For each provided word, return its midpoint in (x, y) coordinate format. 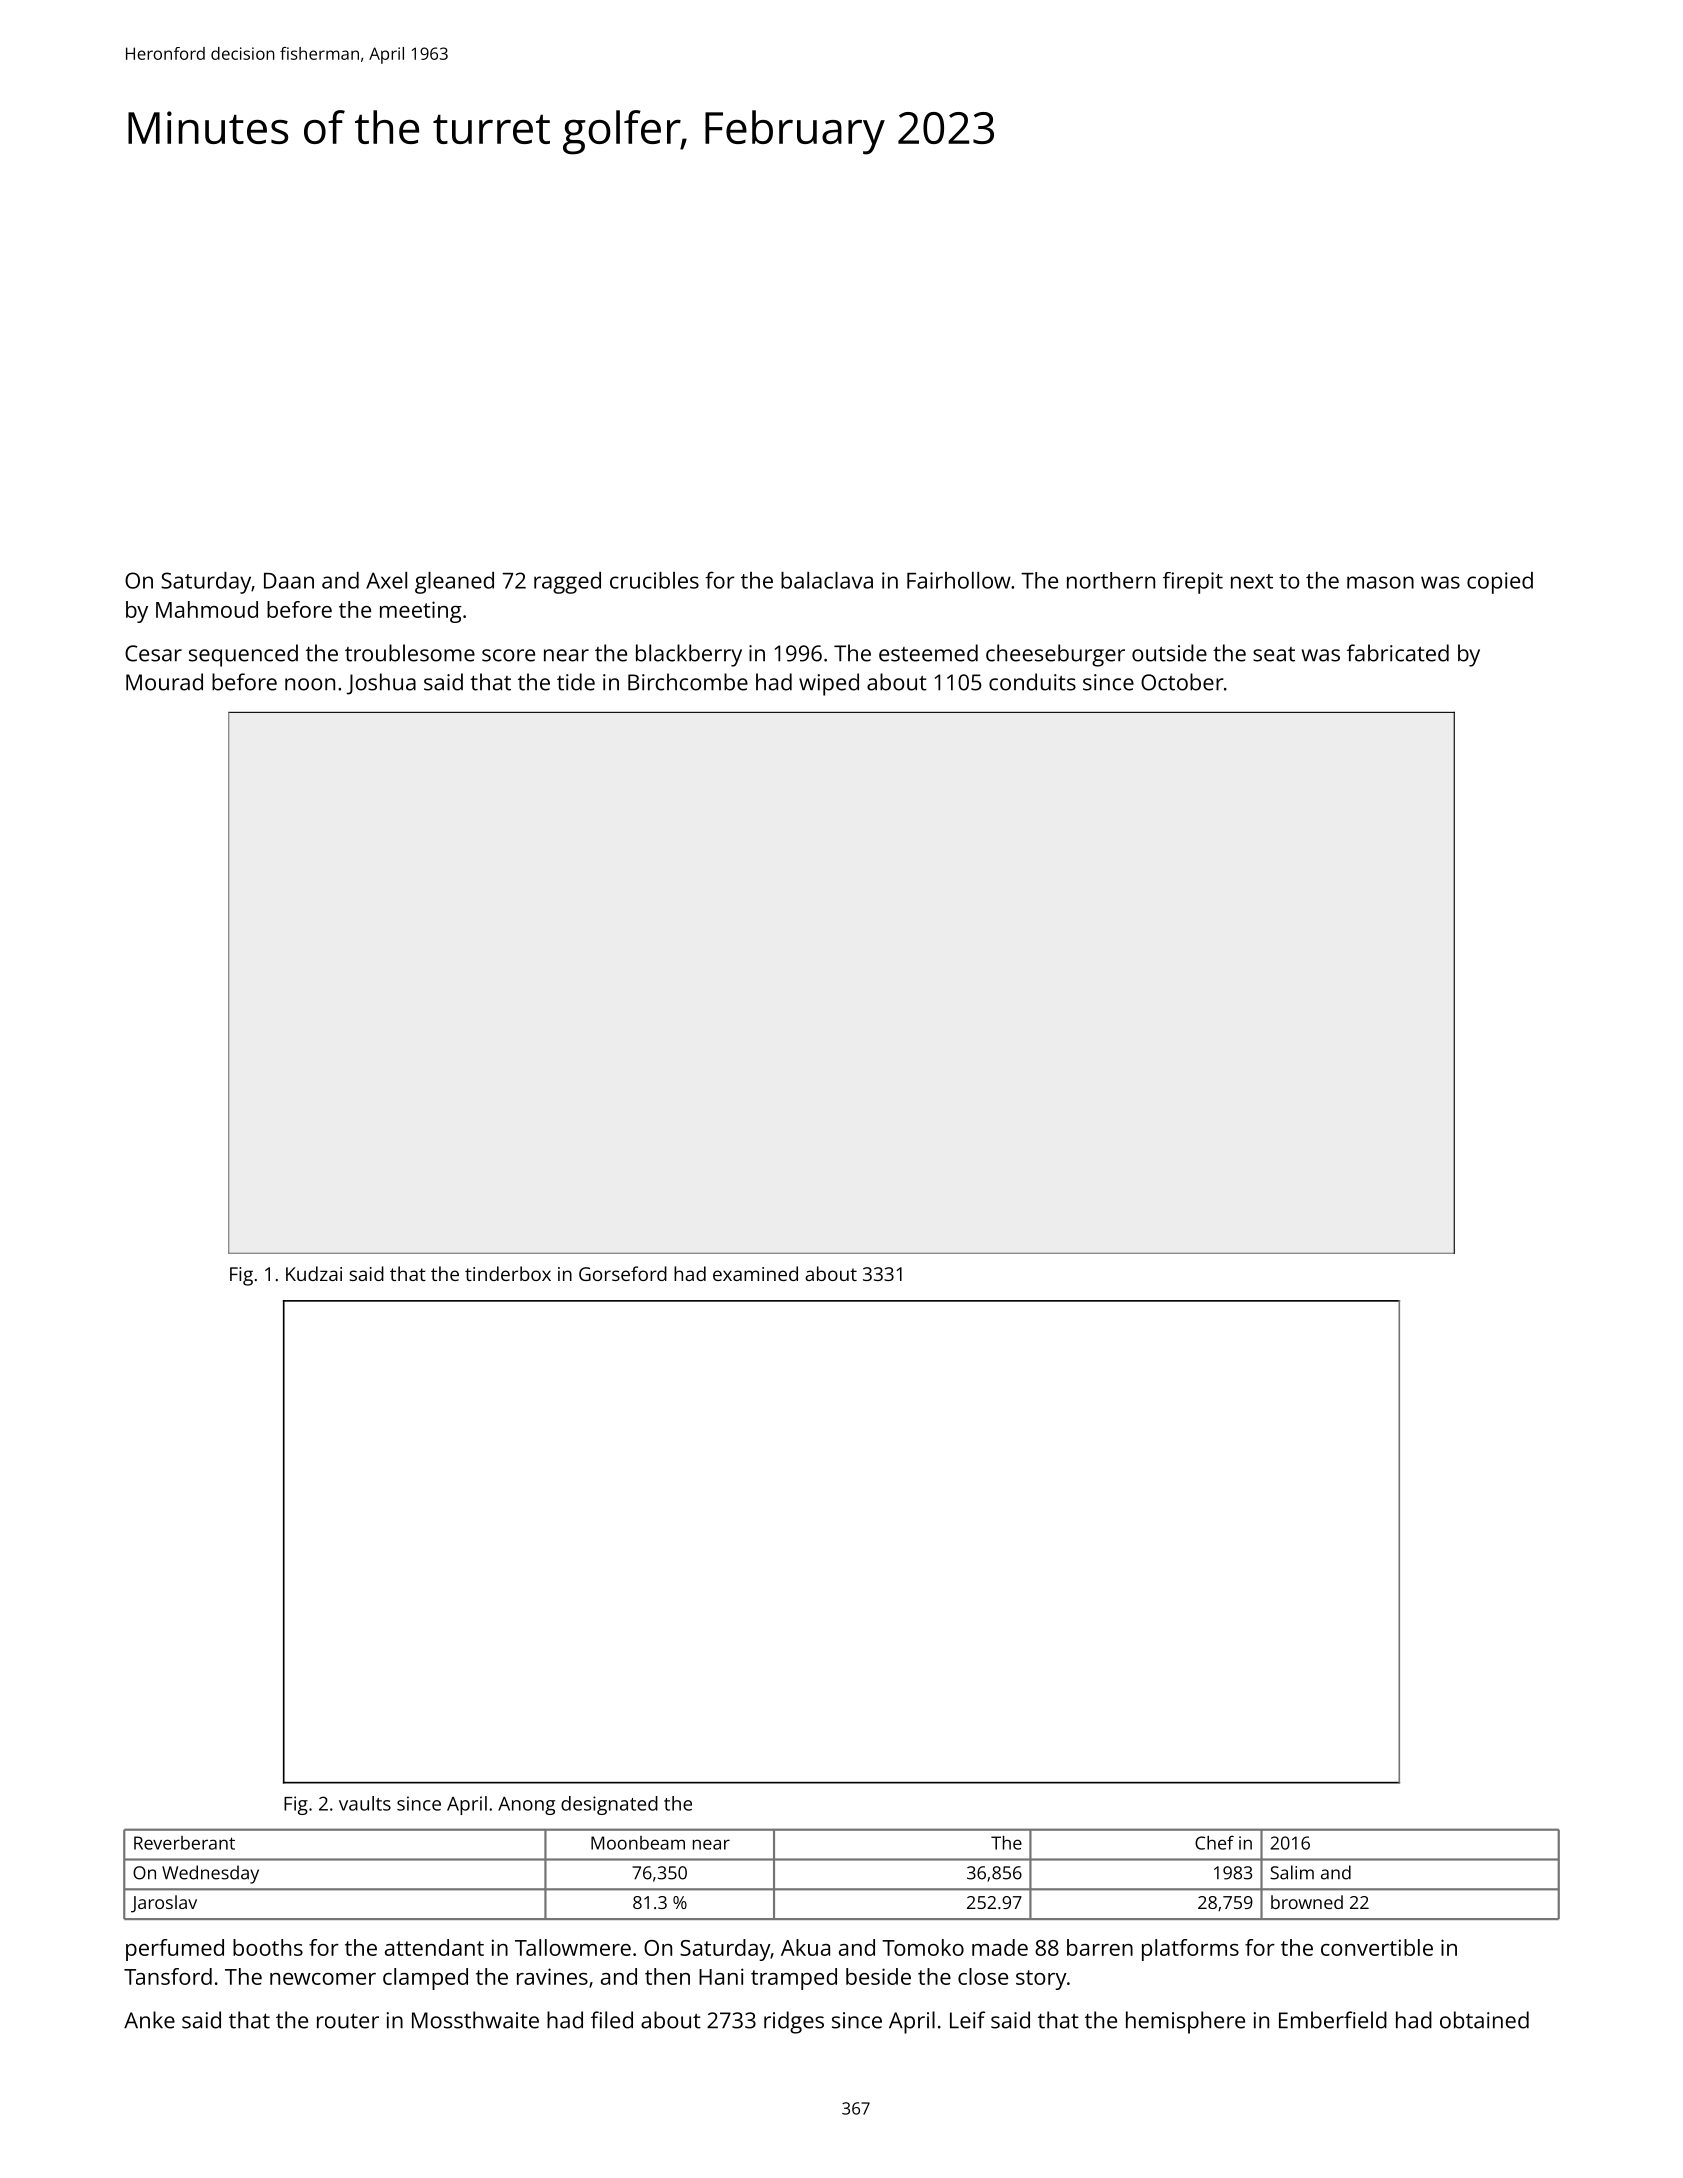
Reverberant (184, 1843)
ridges (794, 2022)
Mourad (164, 682)
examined (755, 1273)
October (1182, 682)
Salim (1292, 1872)
